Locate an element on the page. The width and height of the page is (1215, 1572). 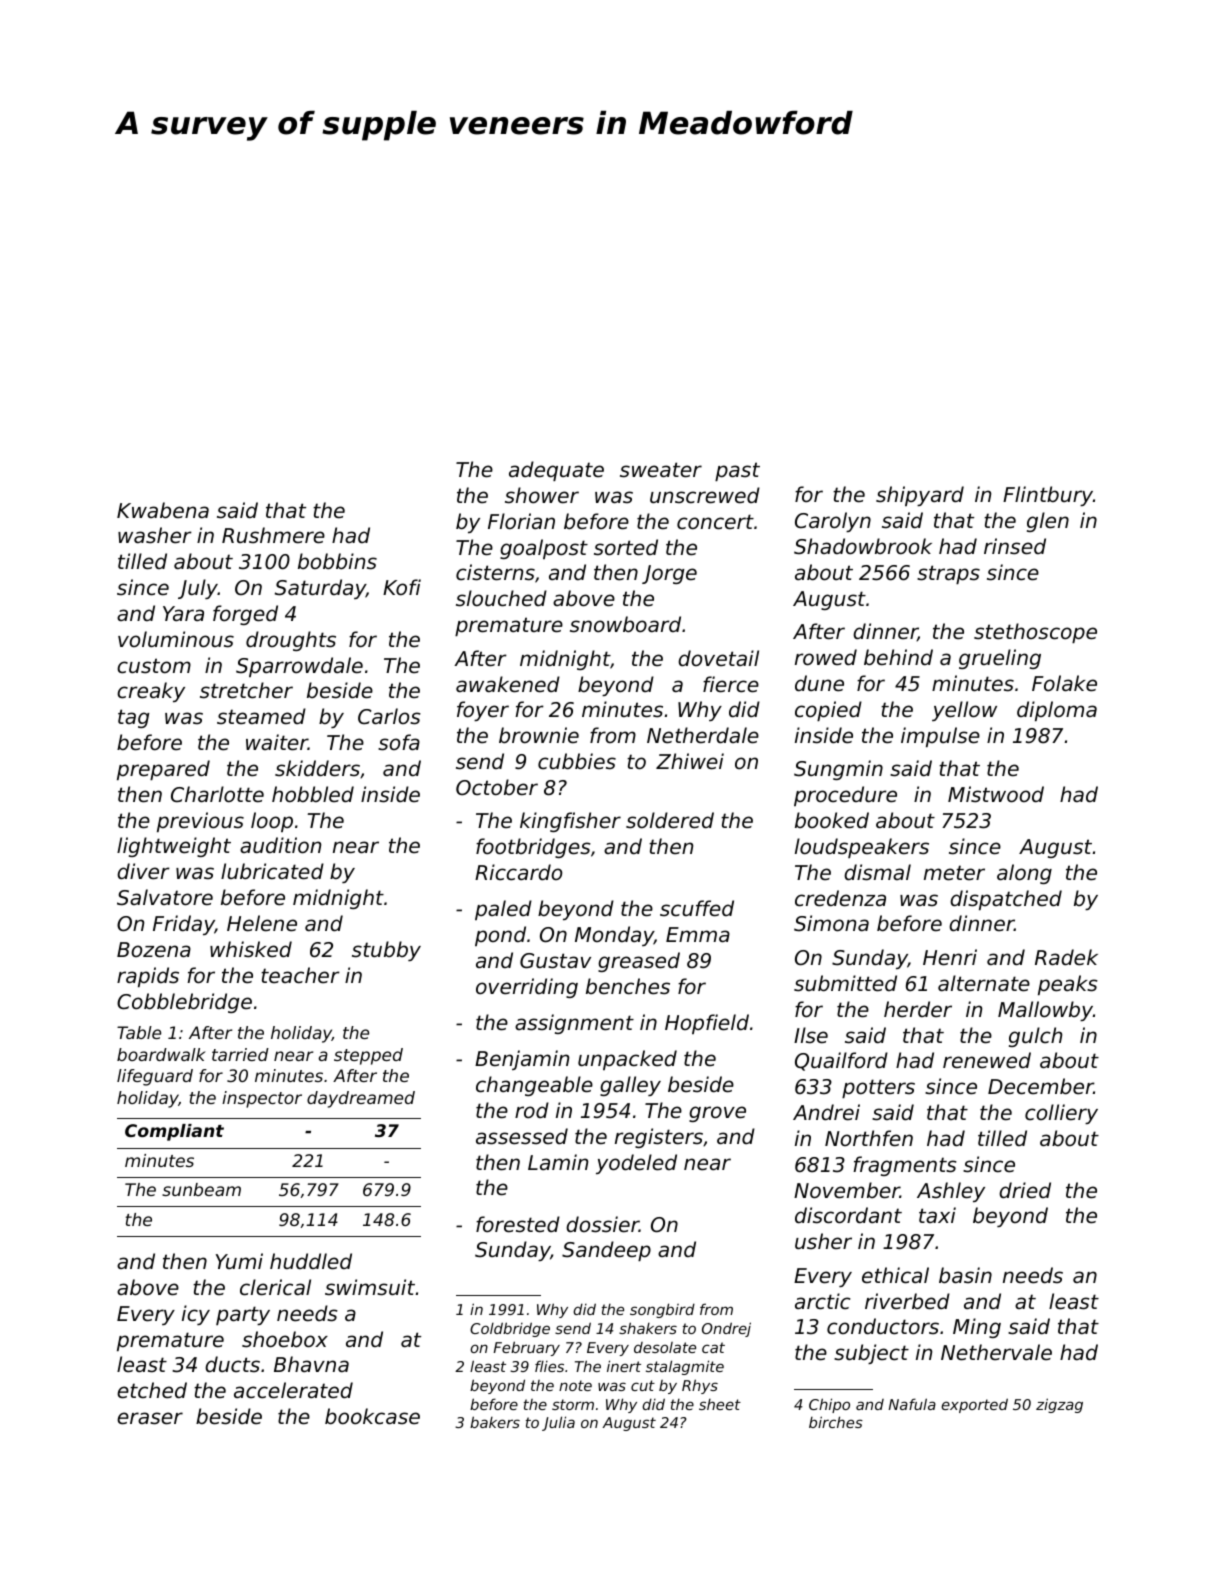
Table is located at coordinates (139, 1032).
